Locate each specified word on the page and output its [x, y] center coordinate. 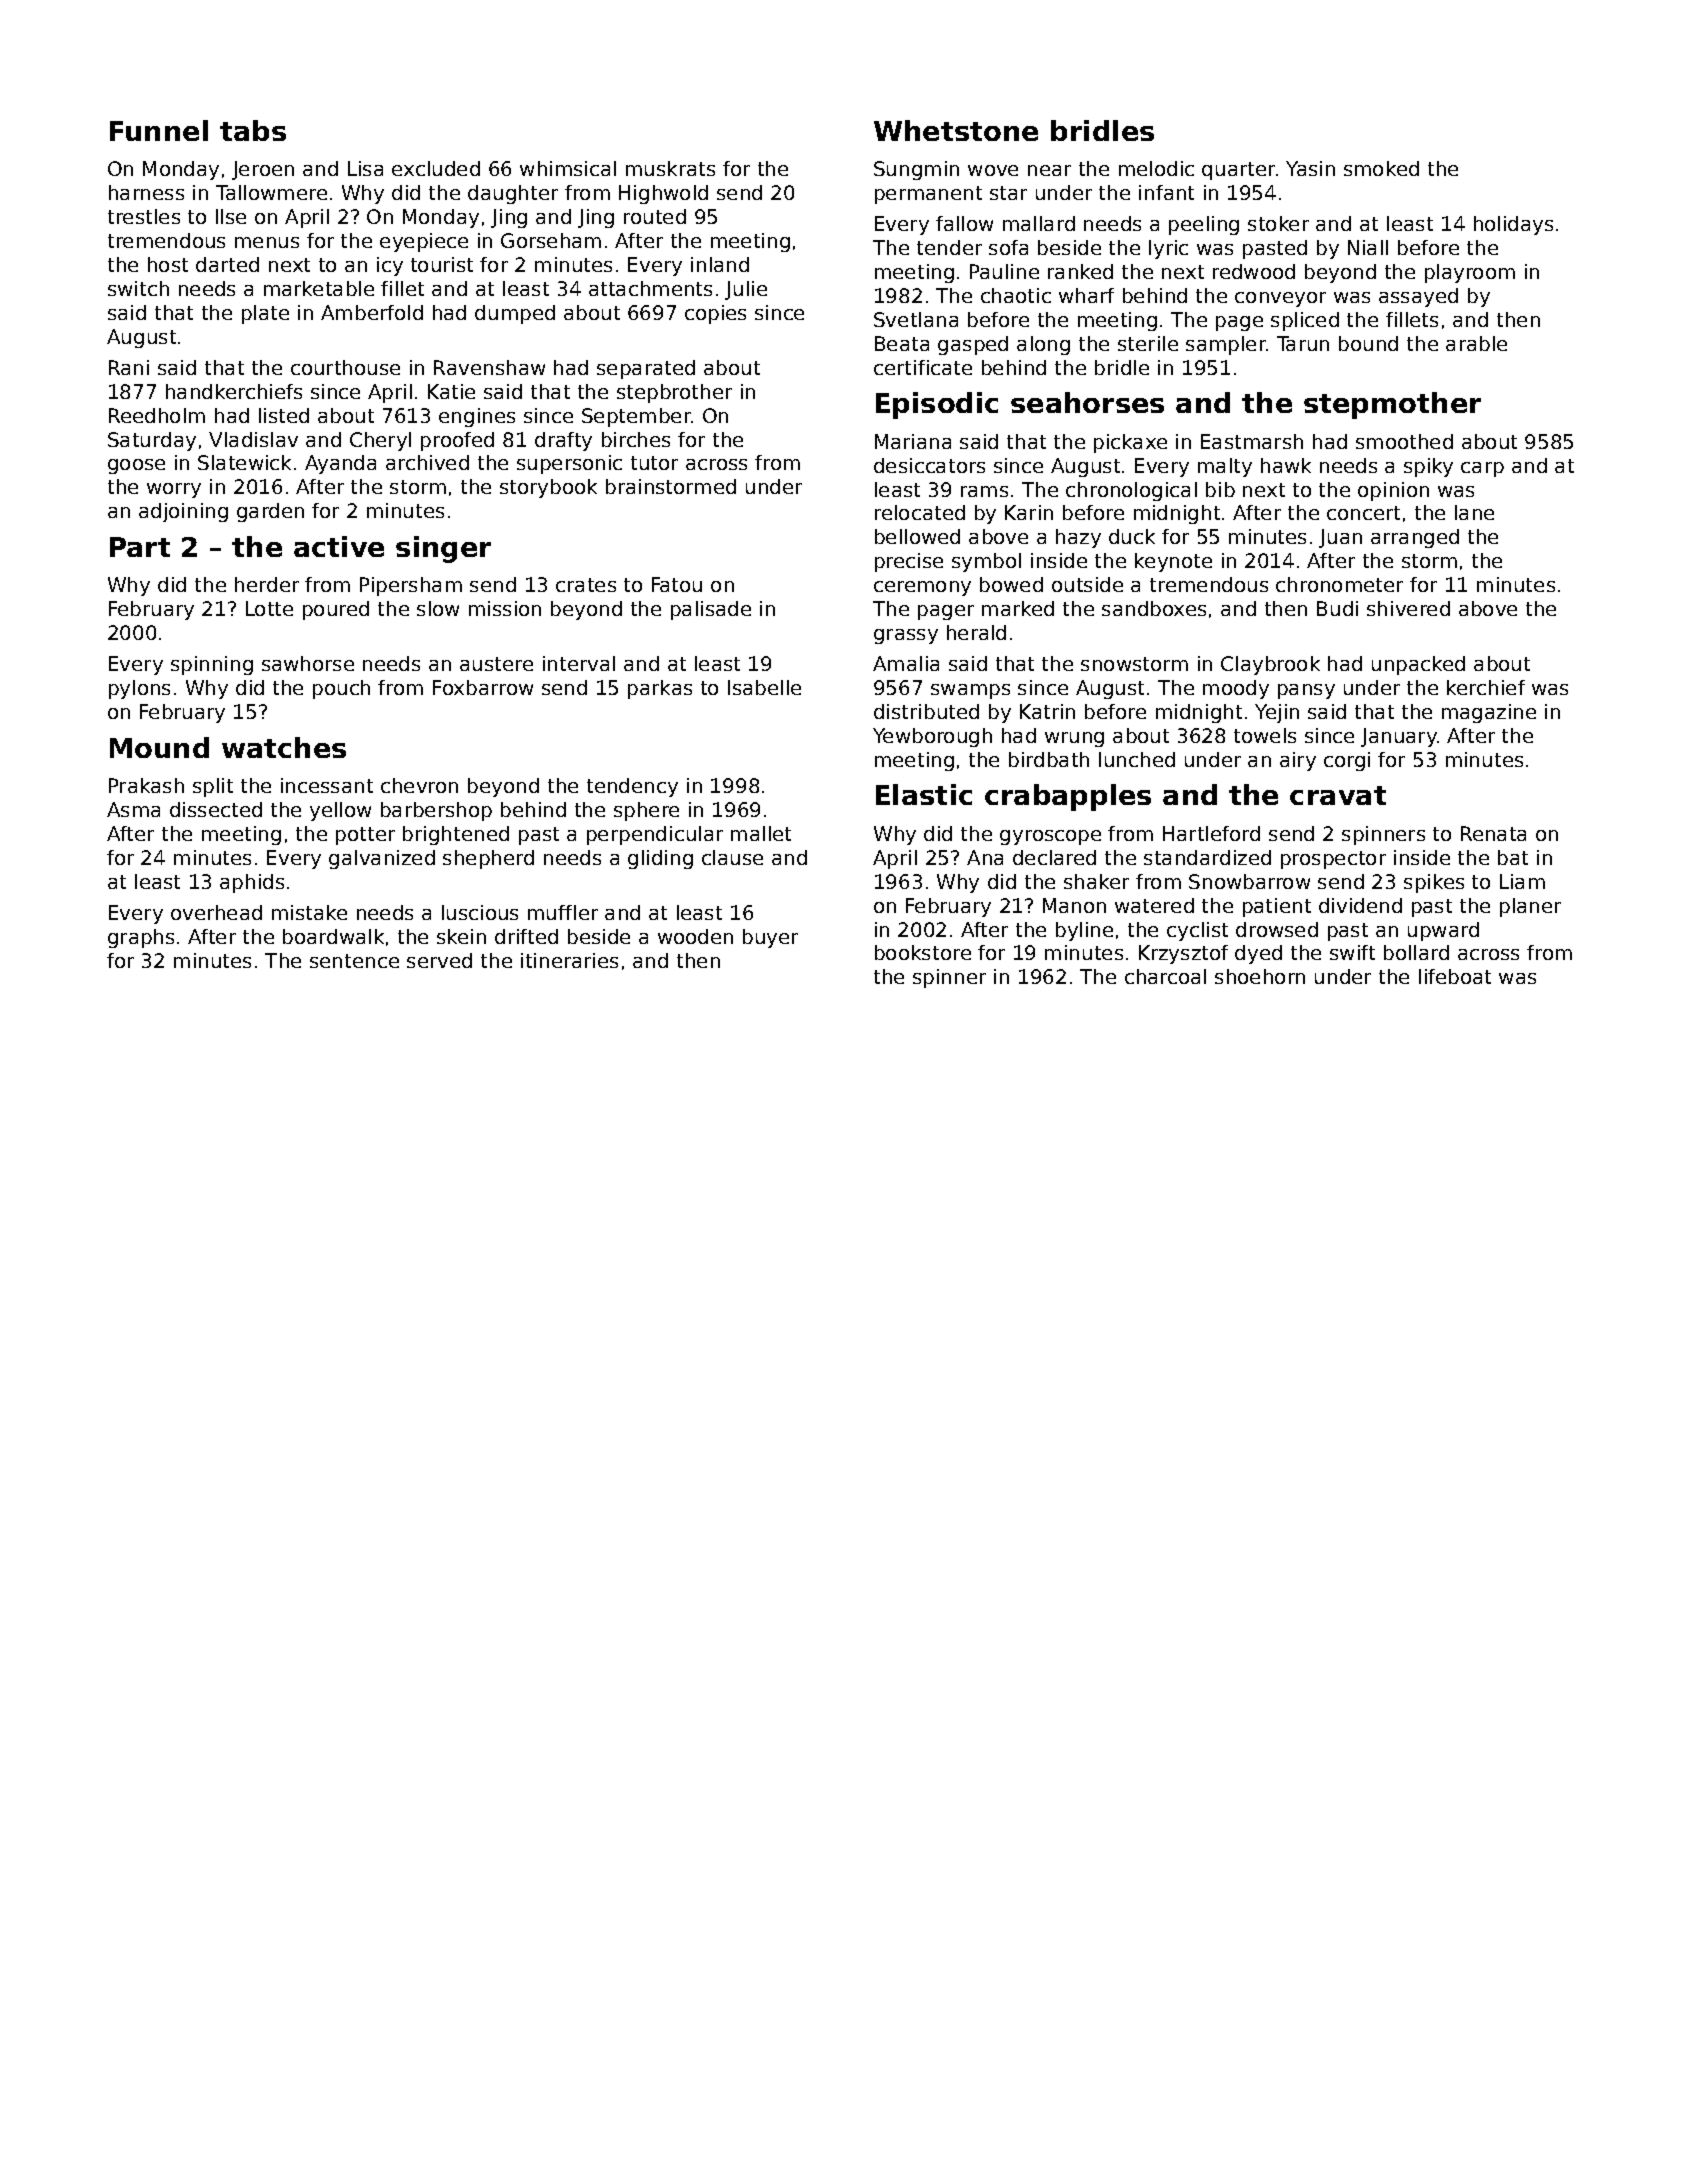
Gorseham [551, 240]
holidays [1513, 225]
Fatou [677, 584]
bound [1368, 343]
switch [138, 288]
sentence [354, 961]
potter [365, 836]
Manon [1074, 905]
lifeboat [1455, 976]
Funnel [159, 130]
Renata [1493, 833]
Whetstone [956, 130]
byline [1084, 931]
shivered [1408, 608]
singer [443, 549]
